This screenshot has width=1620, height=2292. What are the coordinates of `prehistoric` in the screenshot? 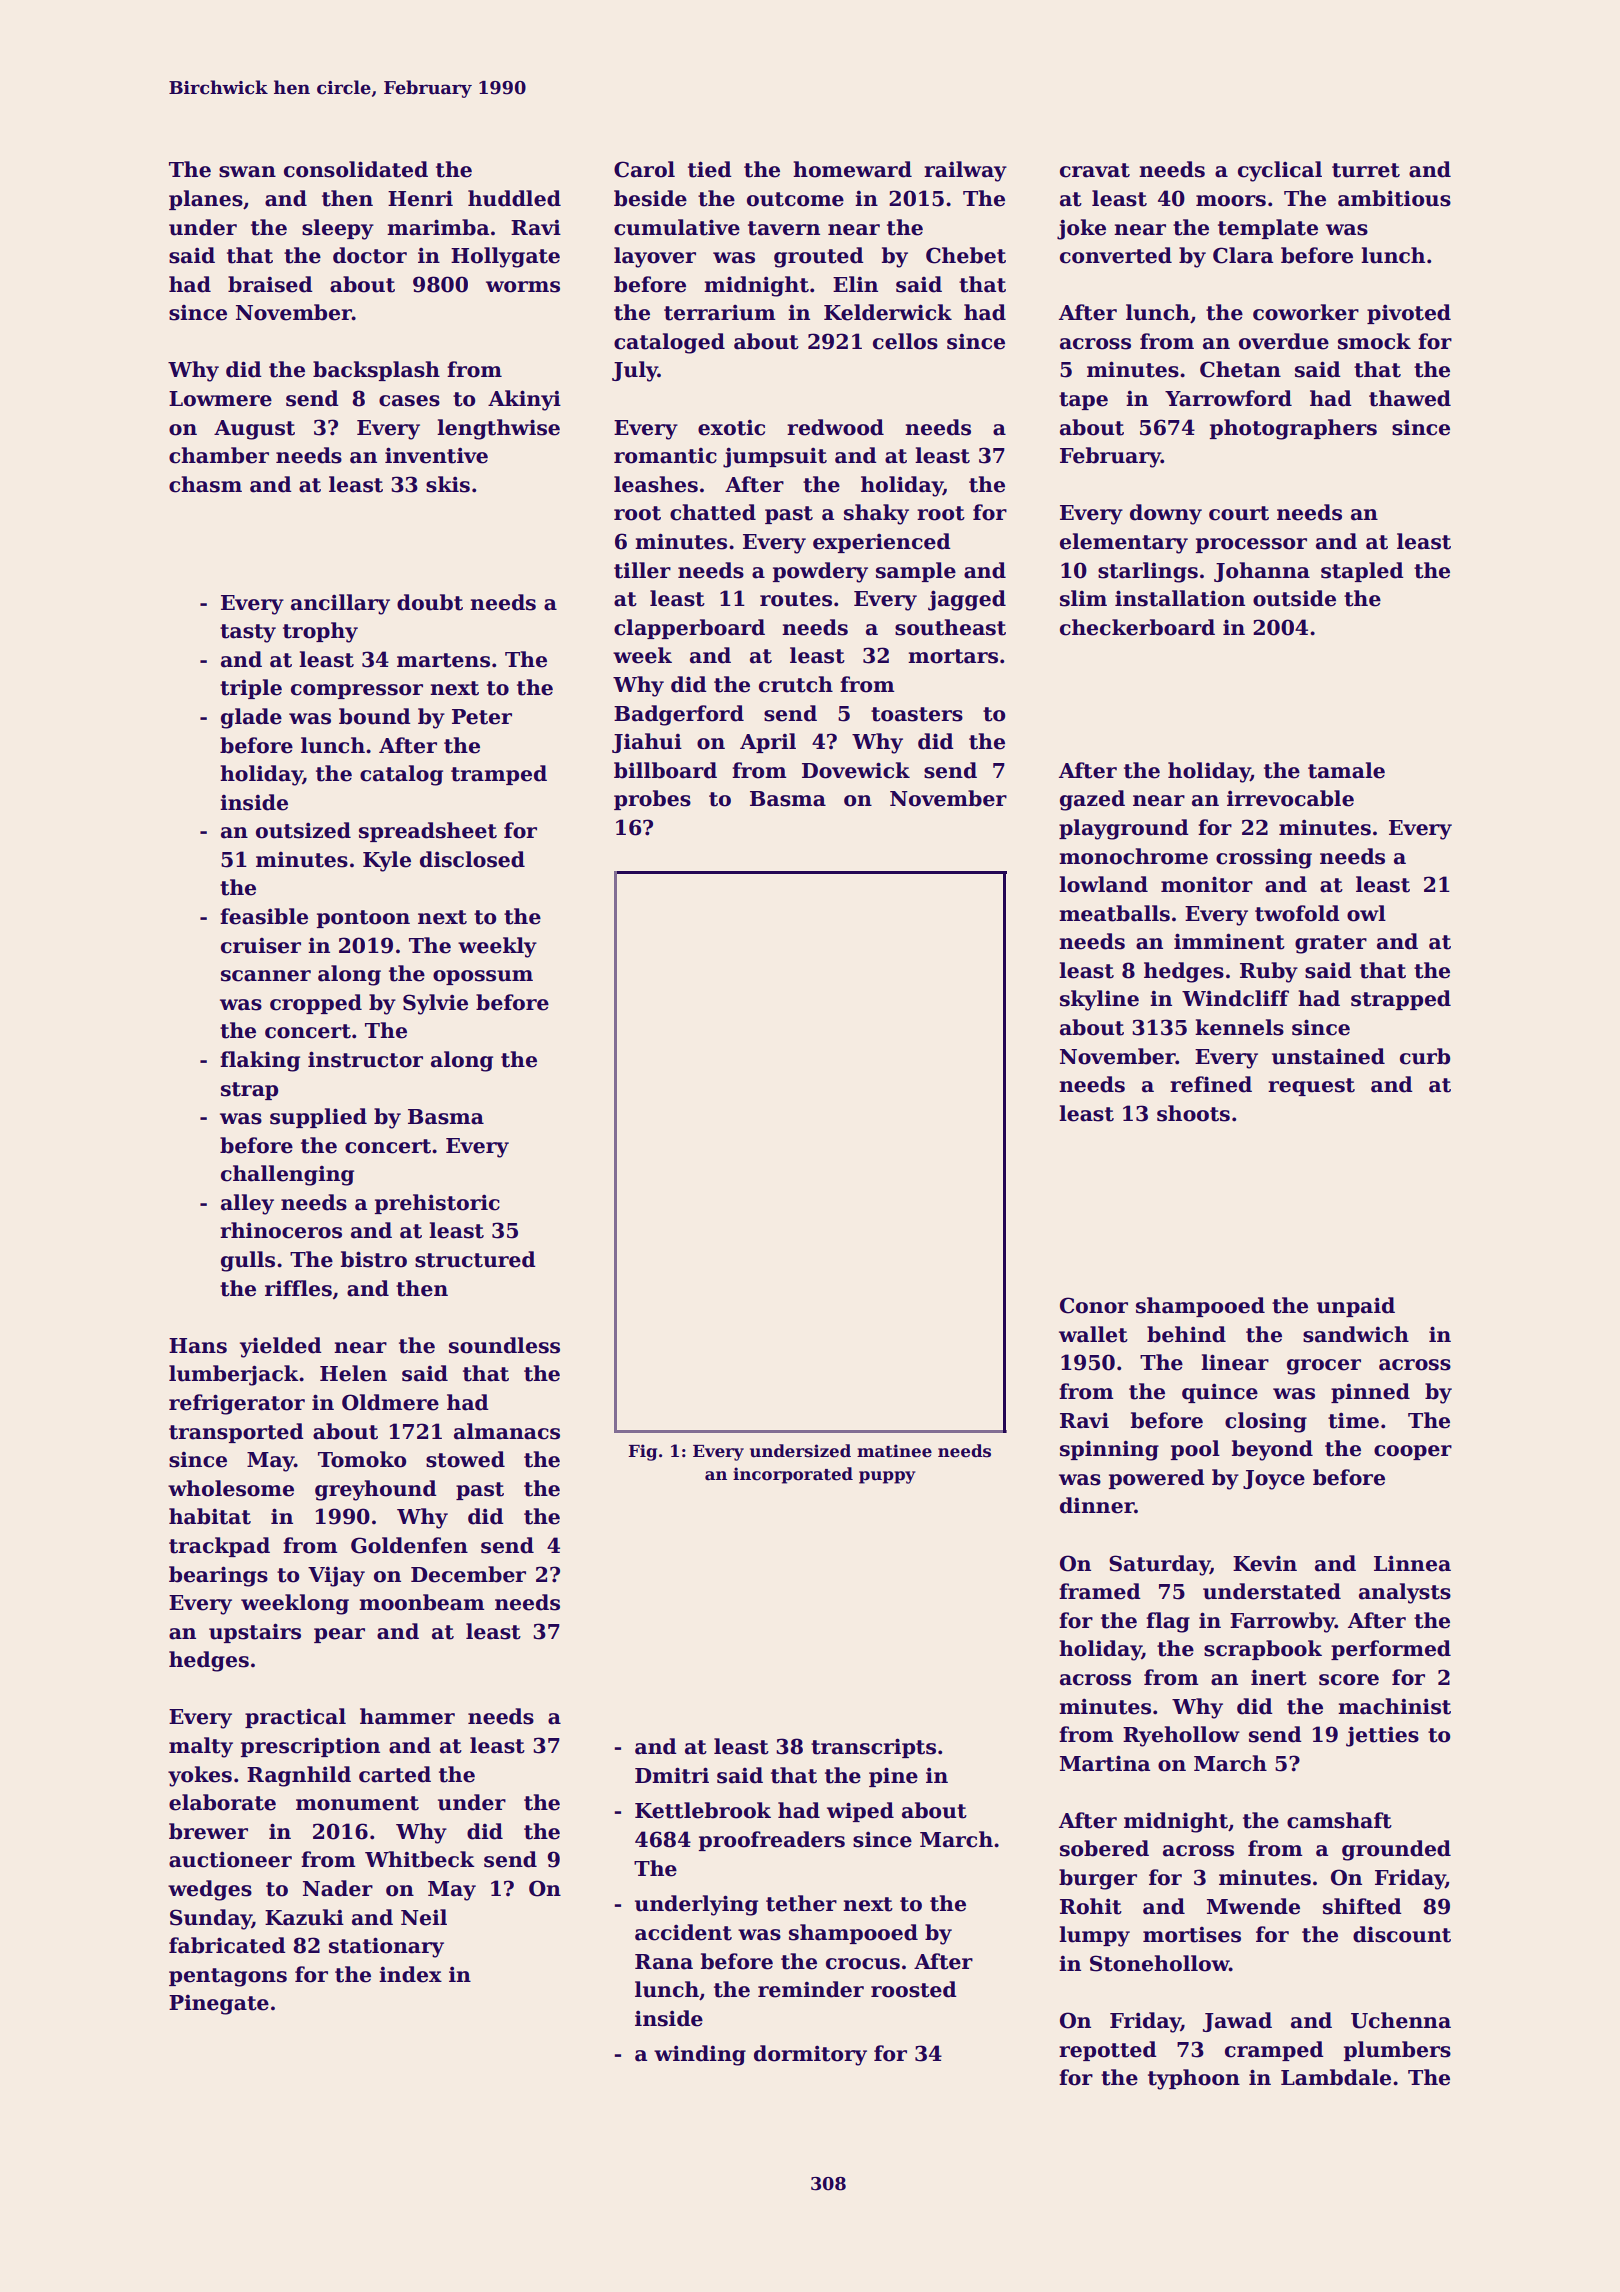 It's located at (437, 1204).
